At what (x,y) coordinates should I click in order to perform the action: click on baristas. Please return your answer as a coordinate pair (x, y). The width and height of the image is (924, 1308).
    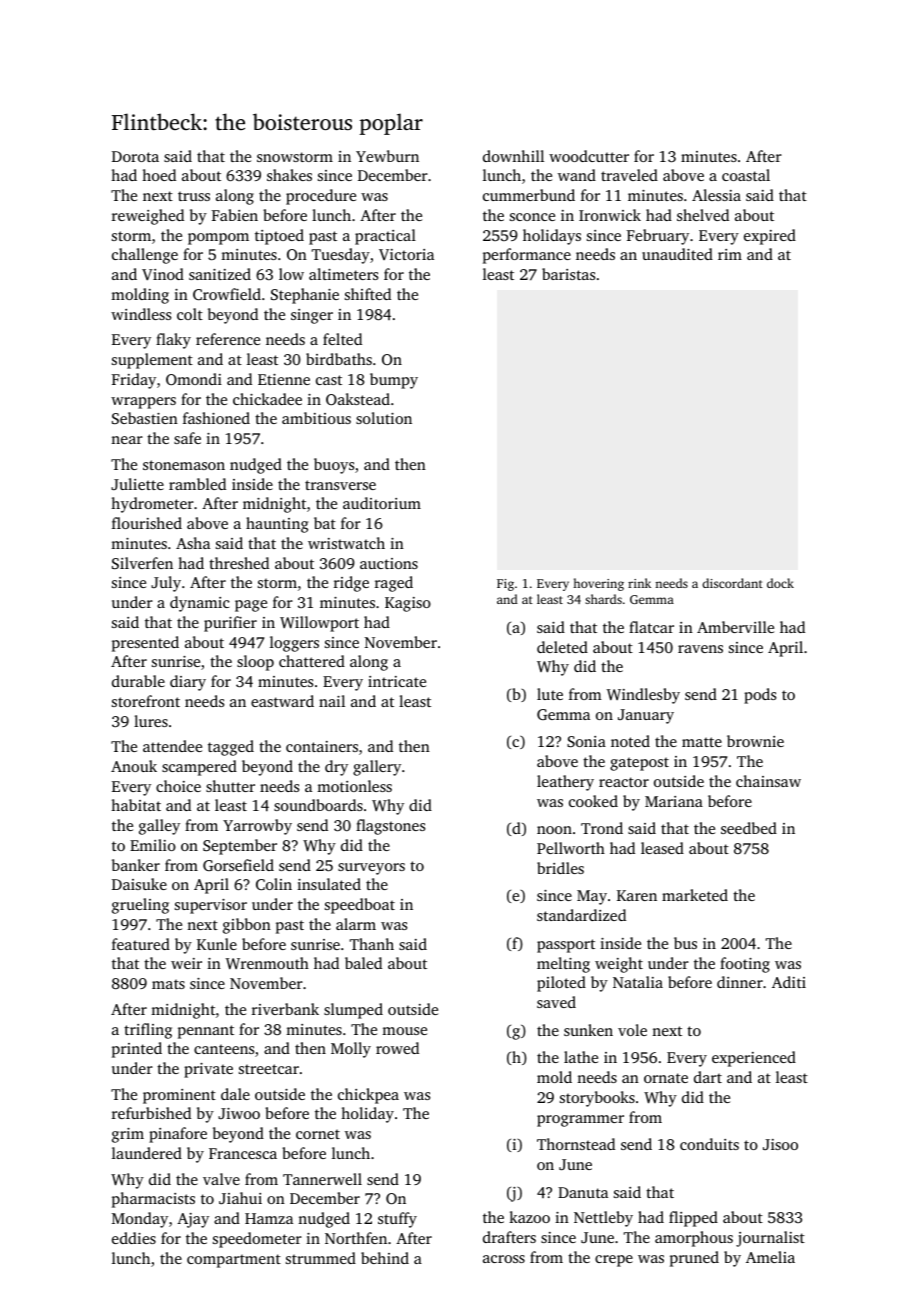
    Looking at the image, I should click on (568, 274).
